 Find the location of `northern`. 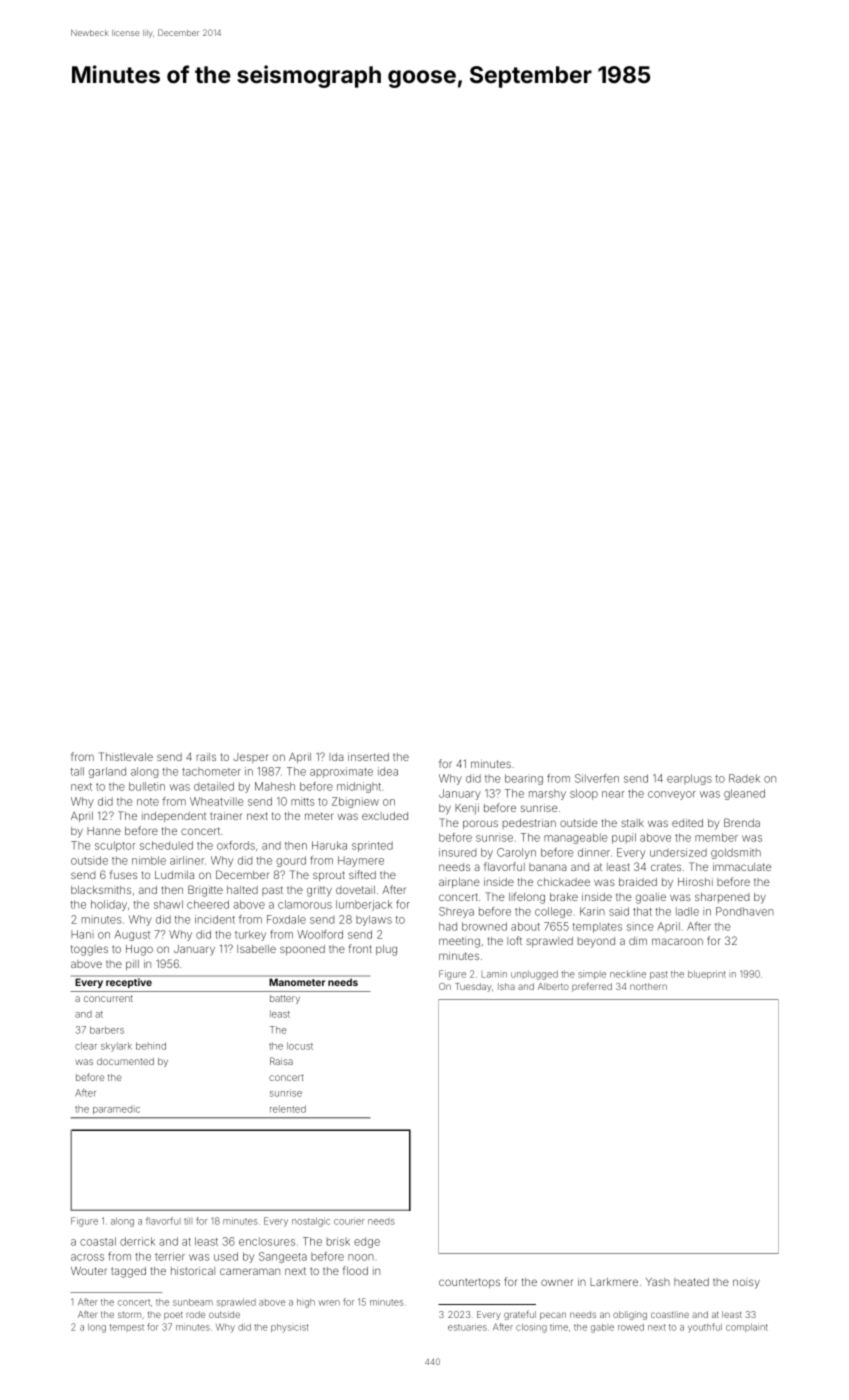

northern is located at coordinates (648, 986).
